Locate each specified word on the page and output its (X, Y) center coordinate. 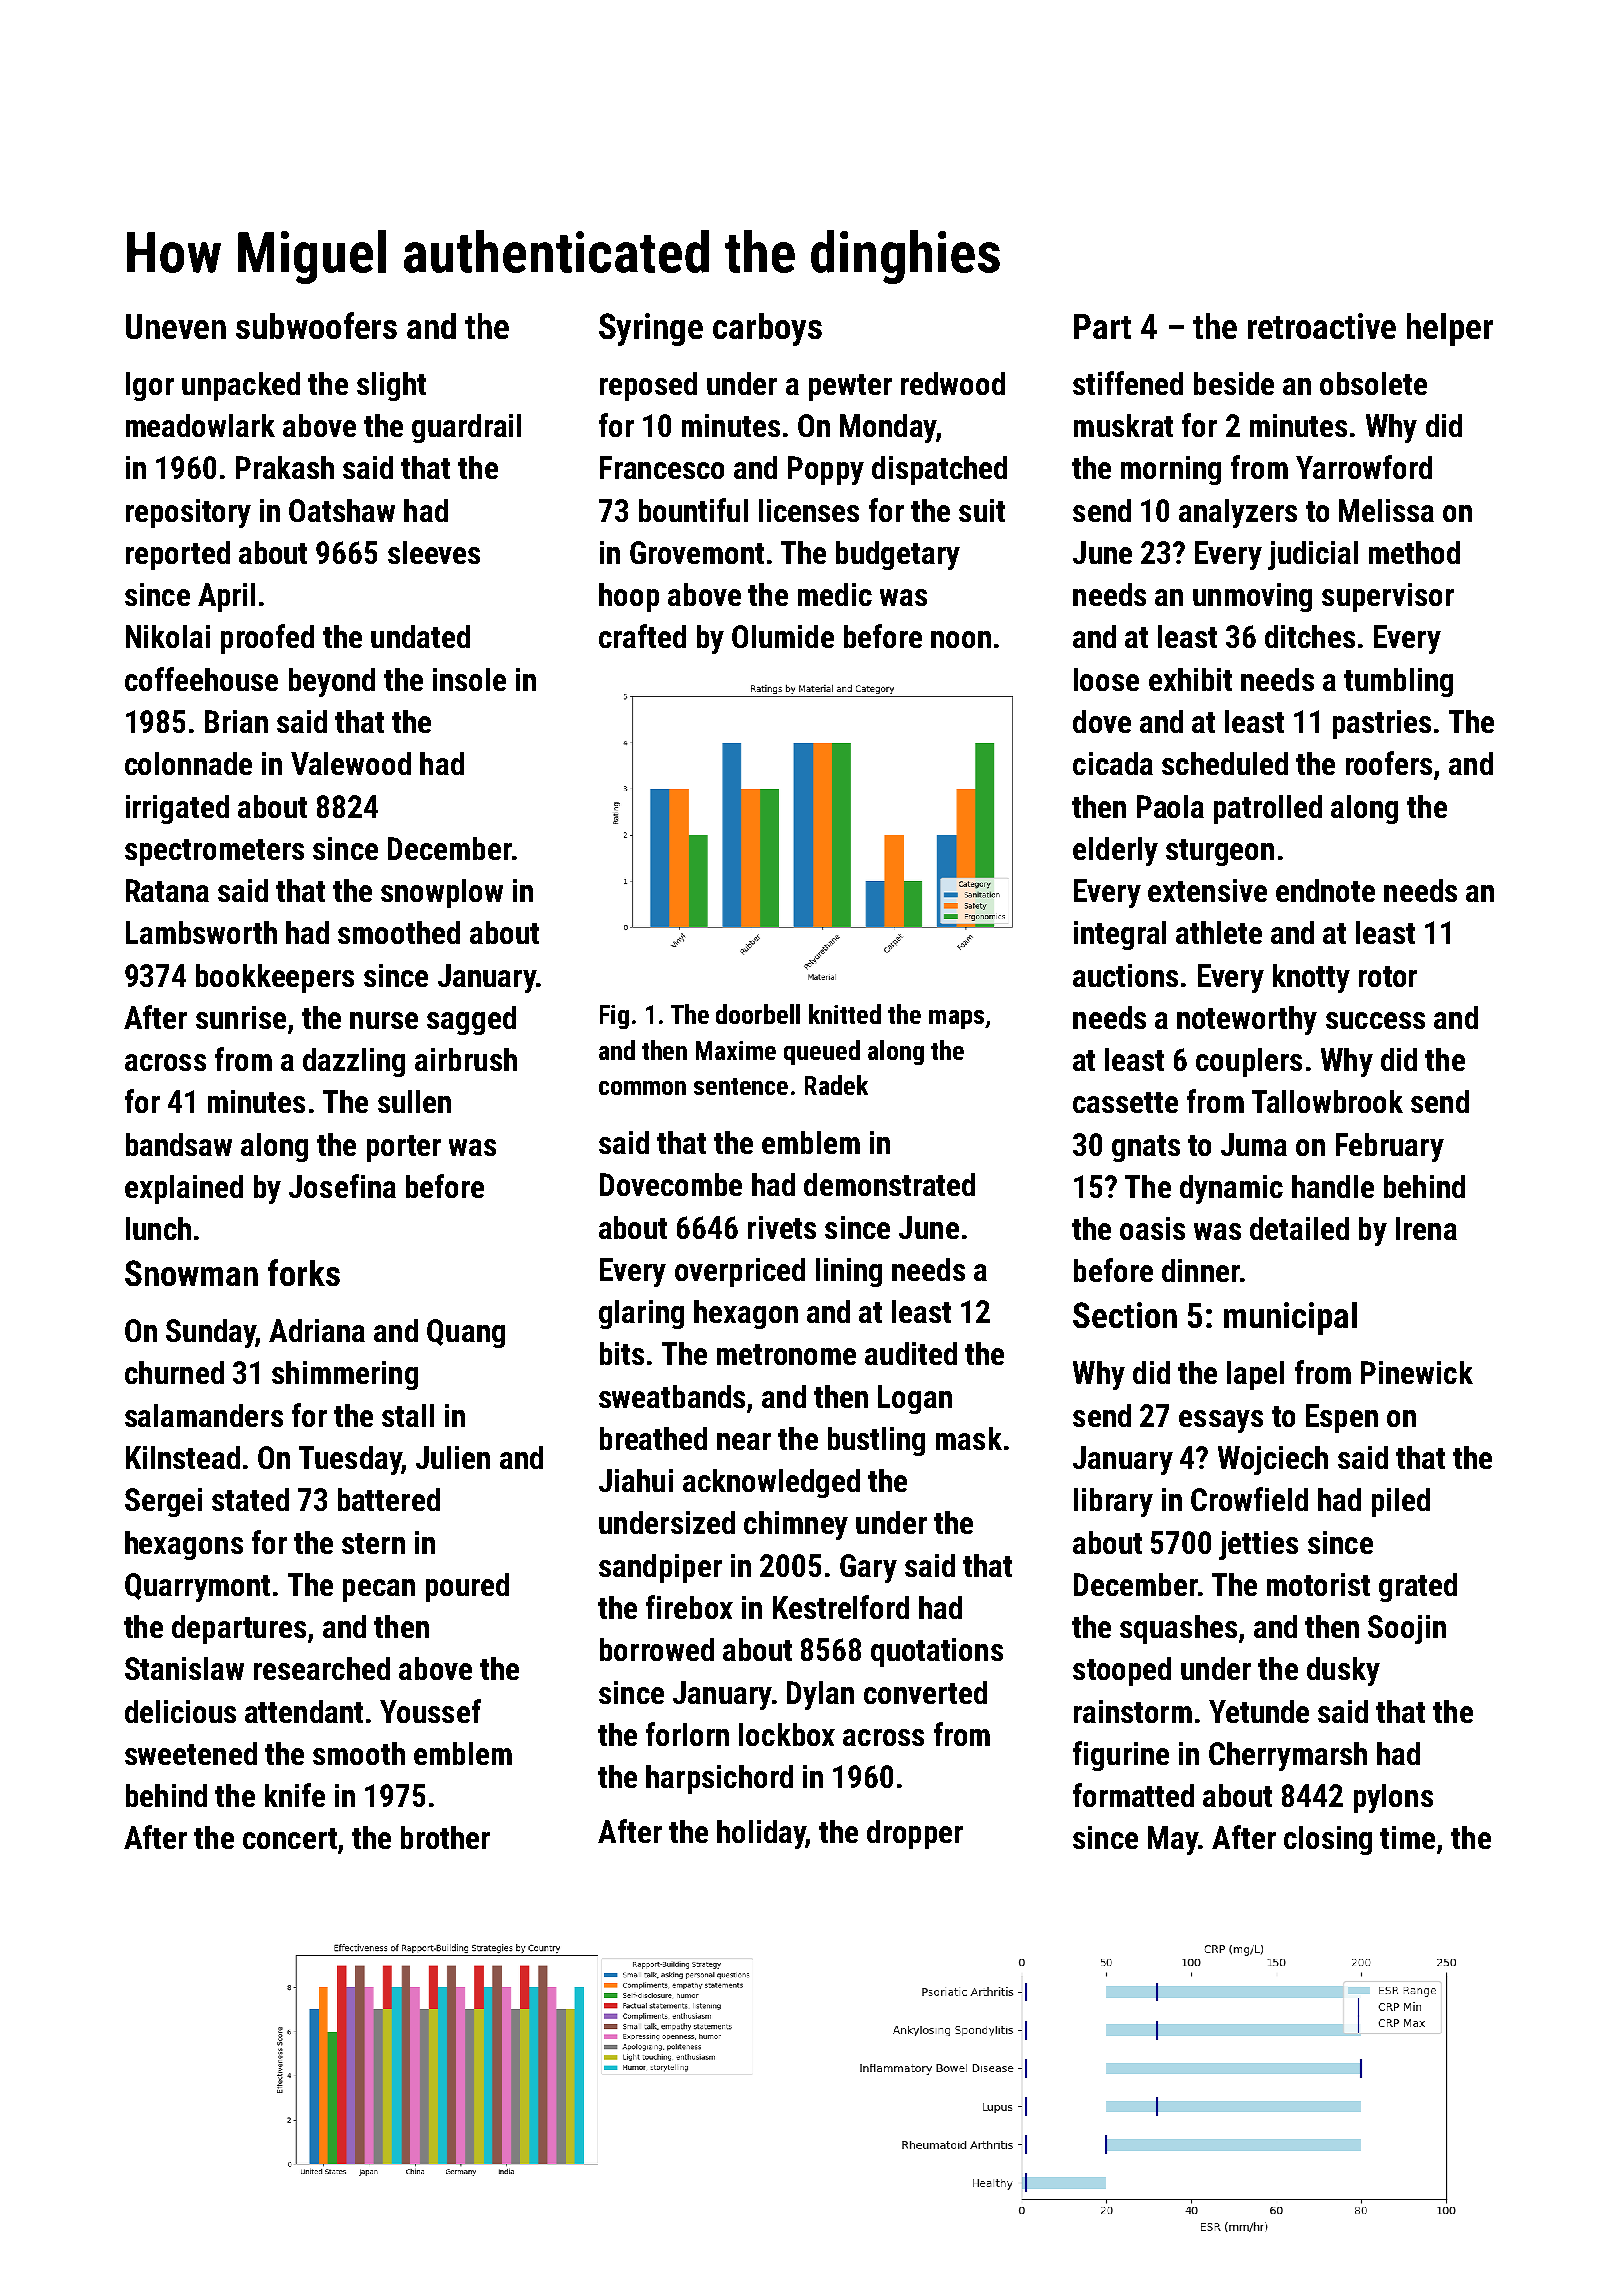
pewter (850, 387)
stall (408, 1415)
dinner (1201, 1270)
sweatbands (672, 1396)
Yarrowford (1364, 467)
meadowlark (200, 425)
